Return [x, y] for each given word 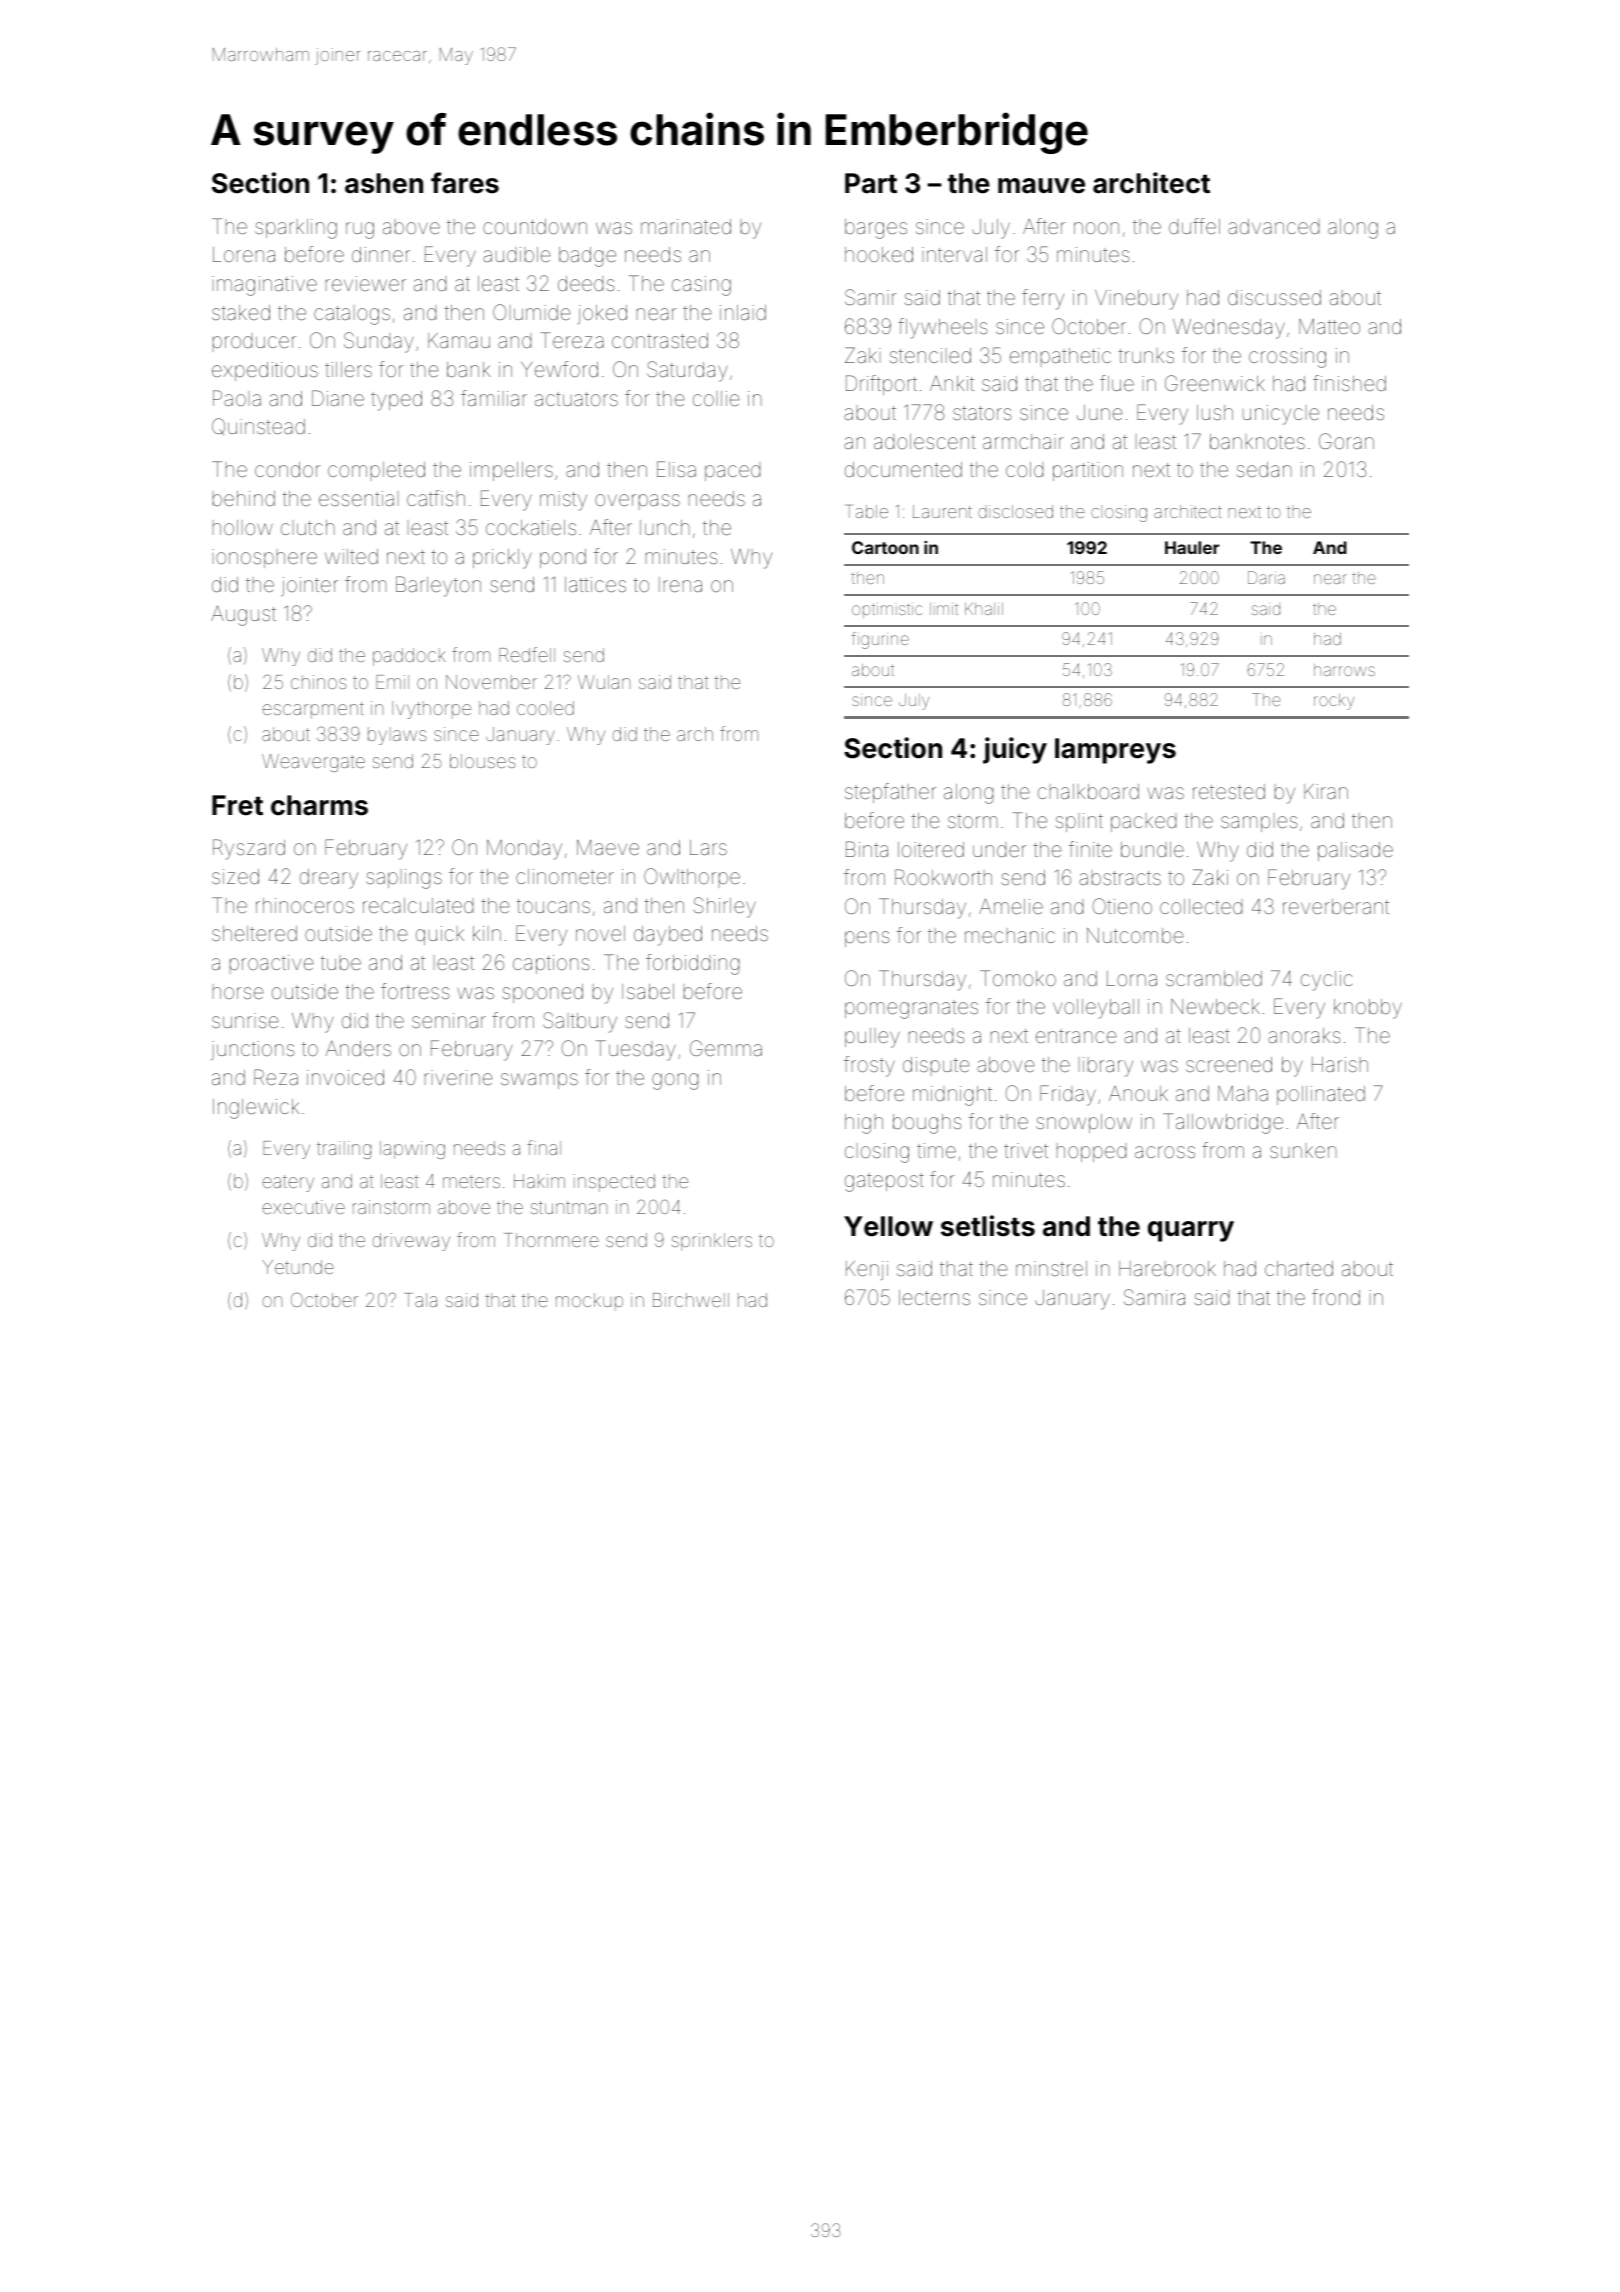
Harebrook [1167, 1268]
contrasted [660, 340]
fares [465, 183]
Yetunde [298, 1267]
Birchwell [691, 1300]
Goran [1346, 441]
